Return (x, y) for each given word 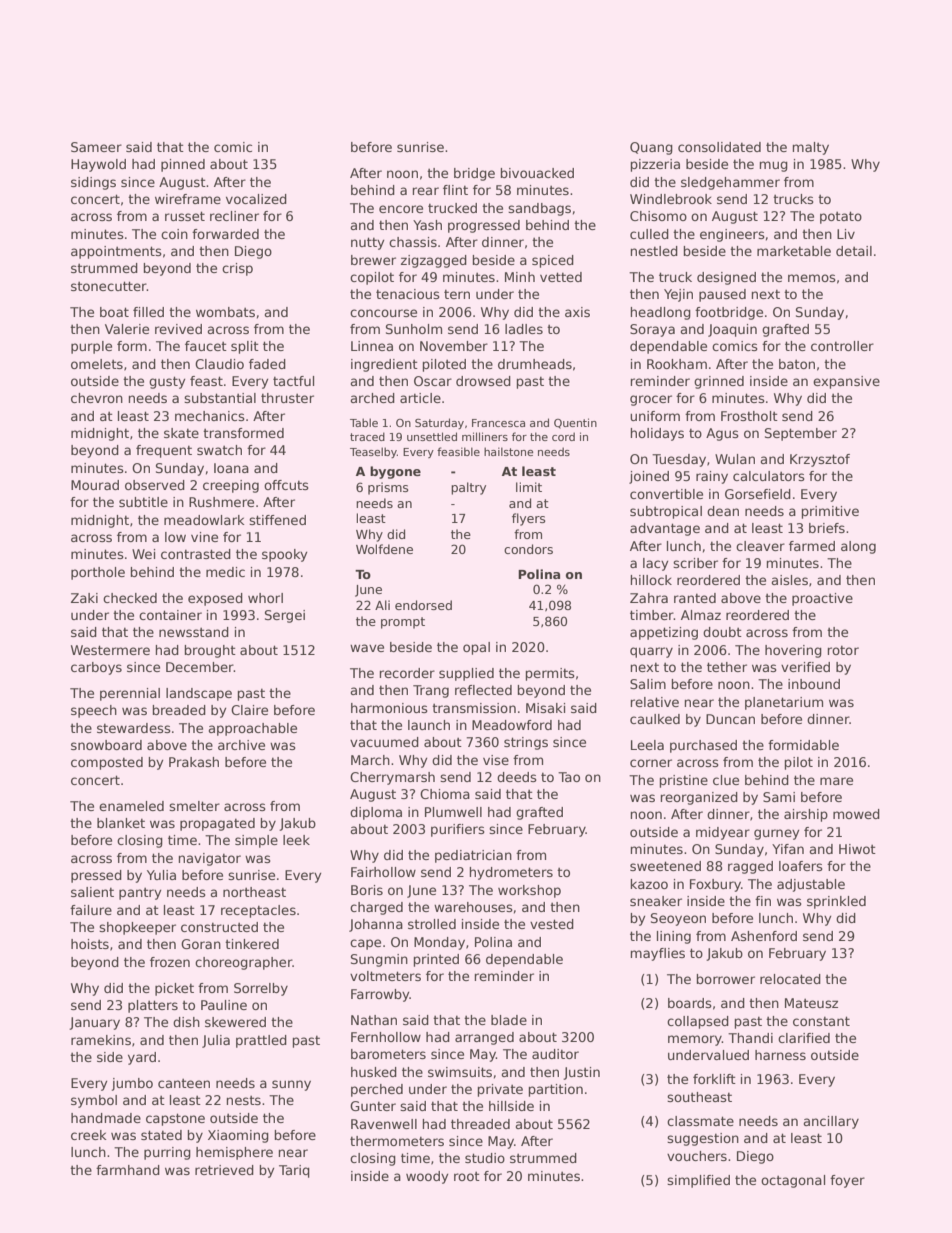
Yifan (788, 849)
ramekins (101, 1040)
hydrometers (511, 873)
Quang (651, 148)
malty (811, 148)
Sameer (96, 147)
